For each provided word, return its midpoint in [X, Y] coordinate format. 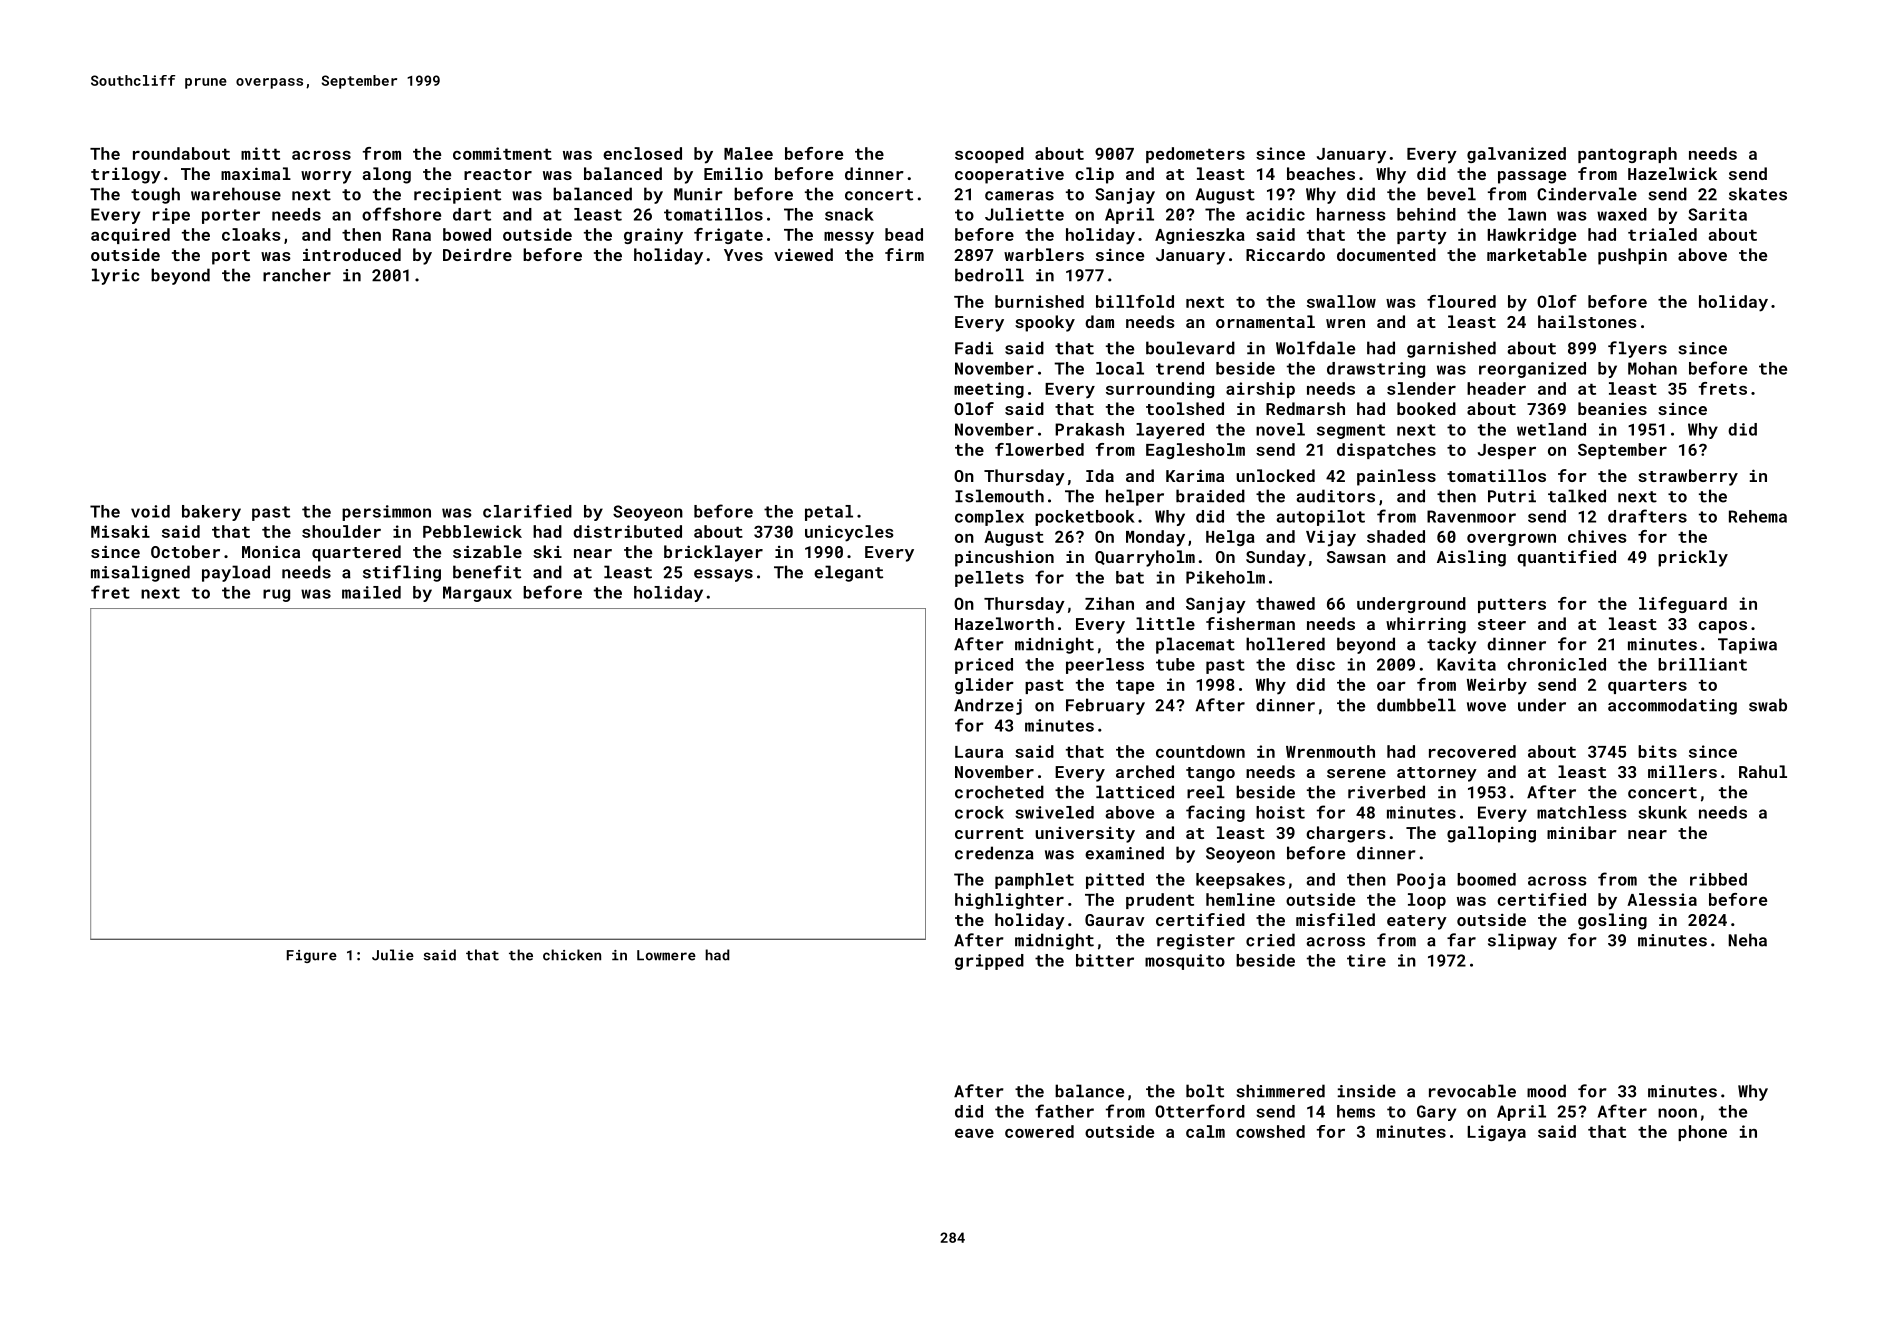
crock [979, 812]
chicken [572, 955]
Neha [1748, 940]
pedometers [1195, 155]
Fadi [974, 348]
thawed [1285, 603]
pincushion [1004, 558]
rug [276, 595]
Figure [312, 956]
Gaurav [1115, 920]
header [1496, 388]
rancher [297, 275]
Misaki [120, 531]
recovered [1472, 751]
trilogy [126, 175]
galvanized [1516, 155]
